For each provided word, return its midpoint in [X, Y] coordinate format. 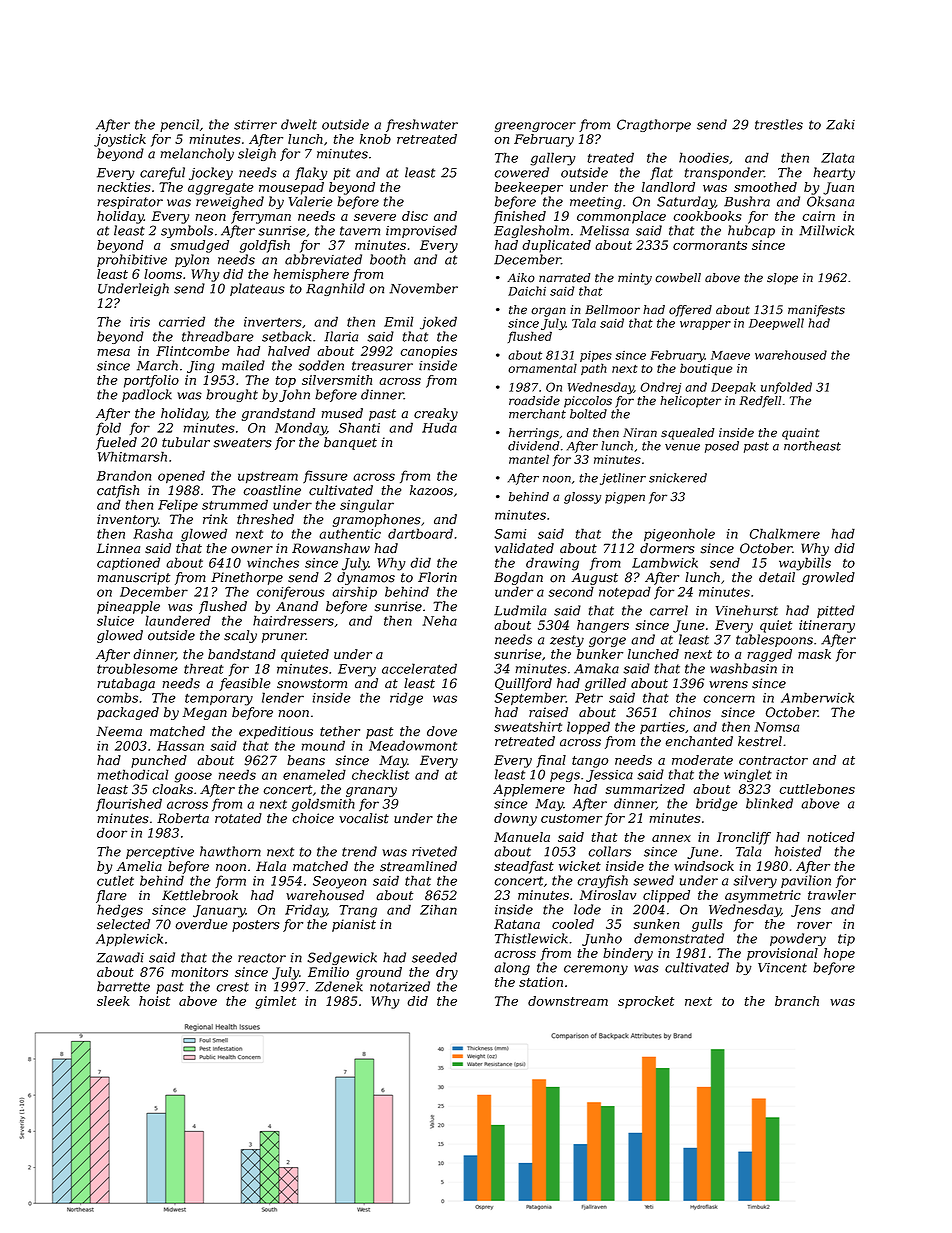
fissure [325, 476]
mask [814, 654]
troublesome [137, 668]
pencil [179, 125]
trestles [779, 124]
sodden [321, 365]
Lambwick [665, 562]
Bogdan [518, 578]
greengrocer [535, 127]
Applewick [129, 939]
